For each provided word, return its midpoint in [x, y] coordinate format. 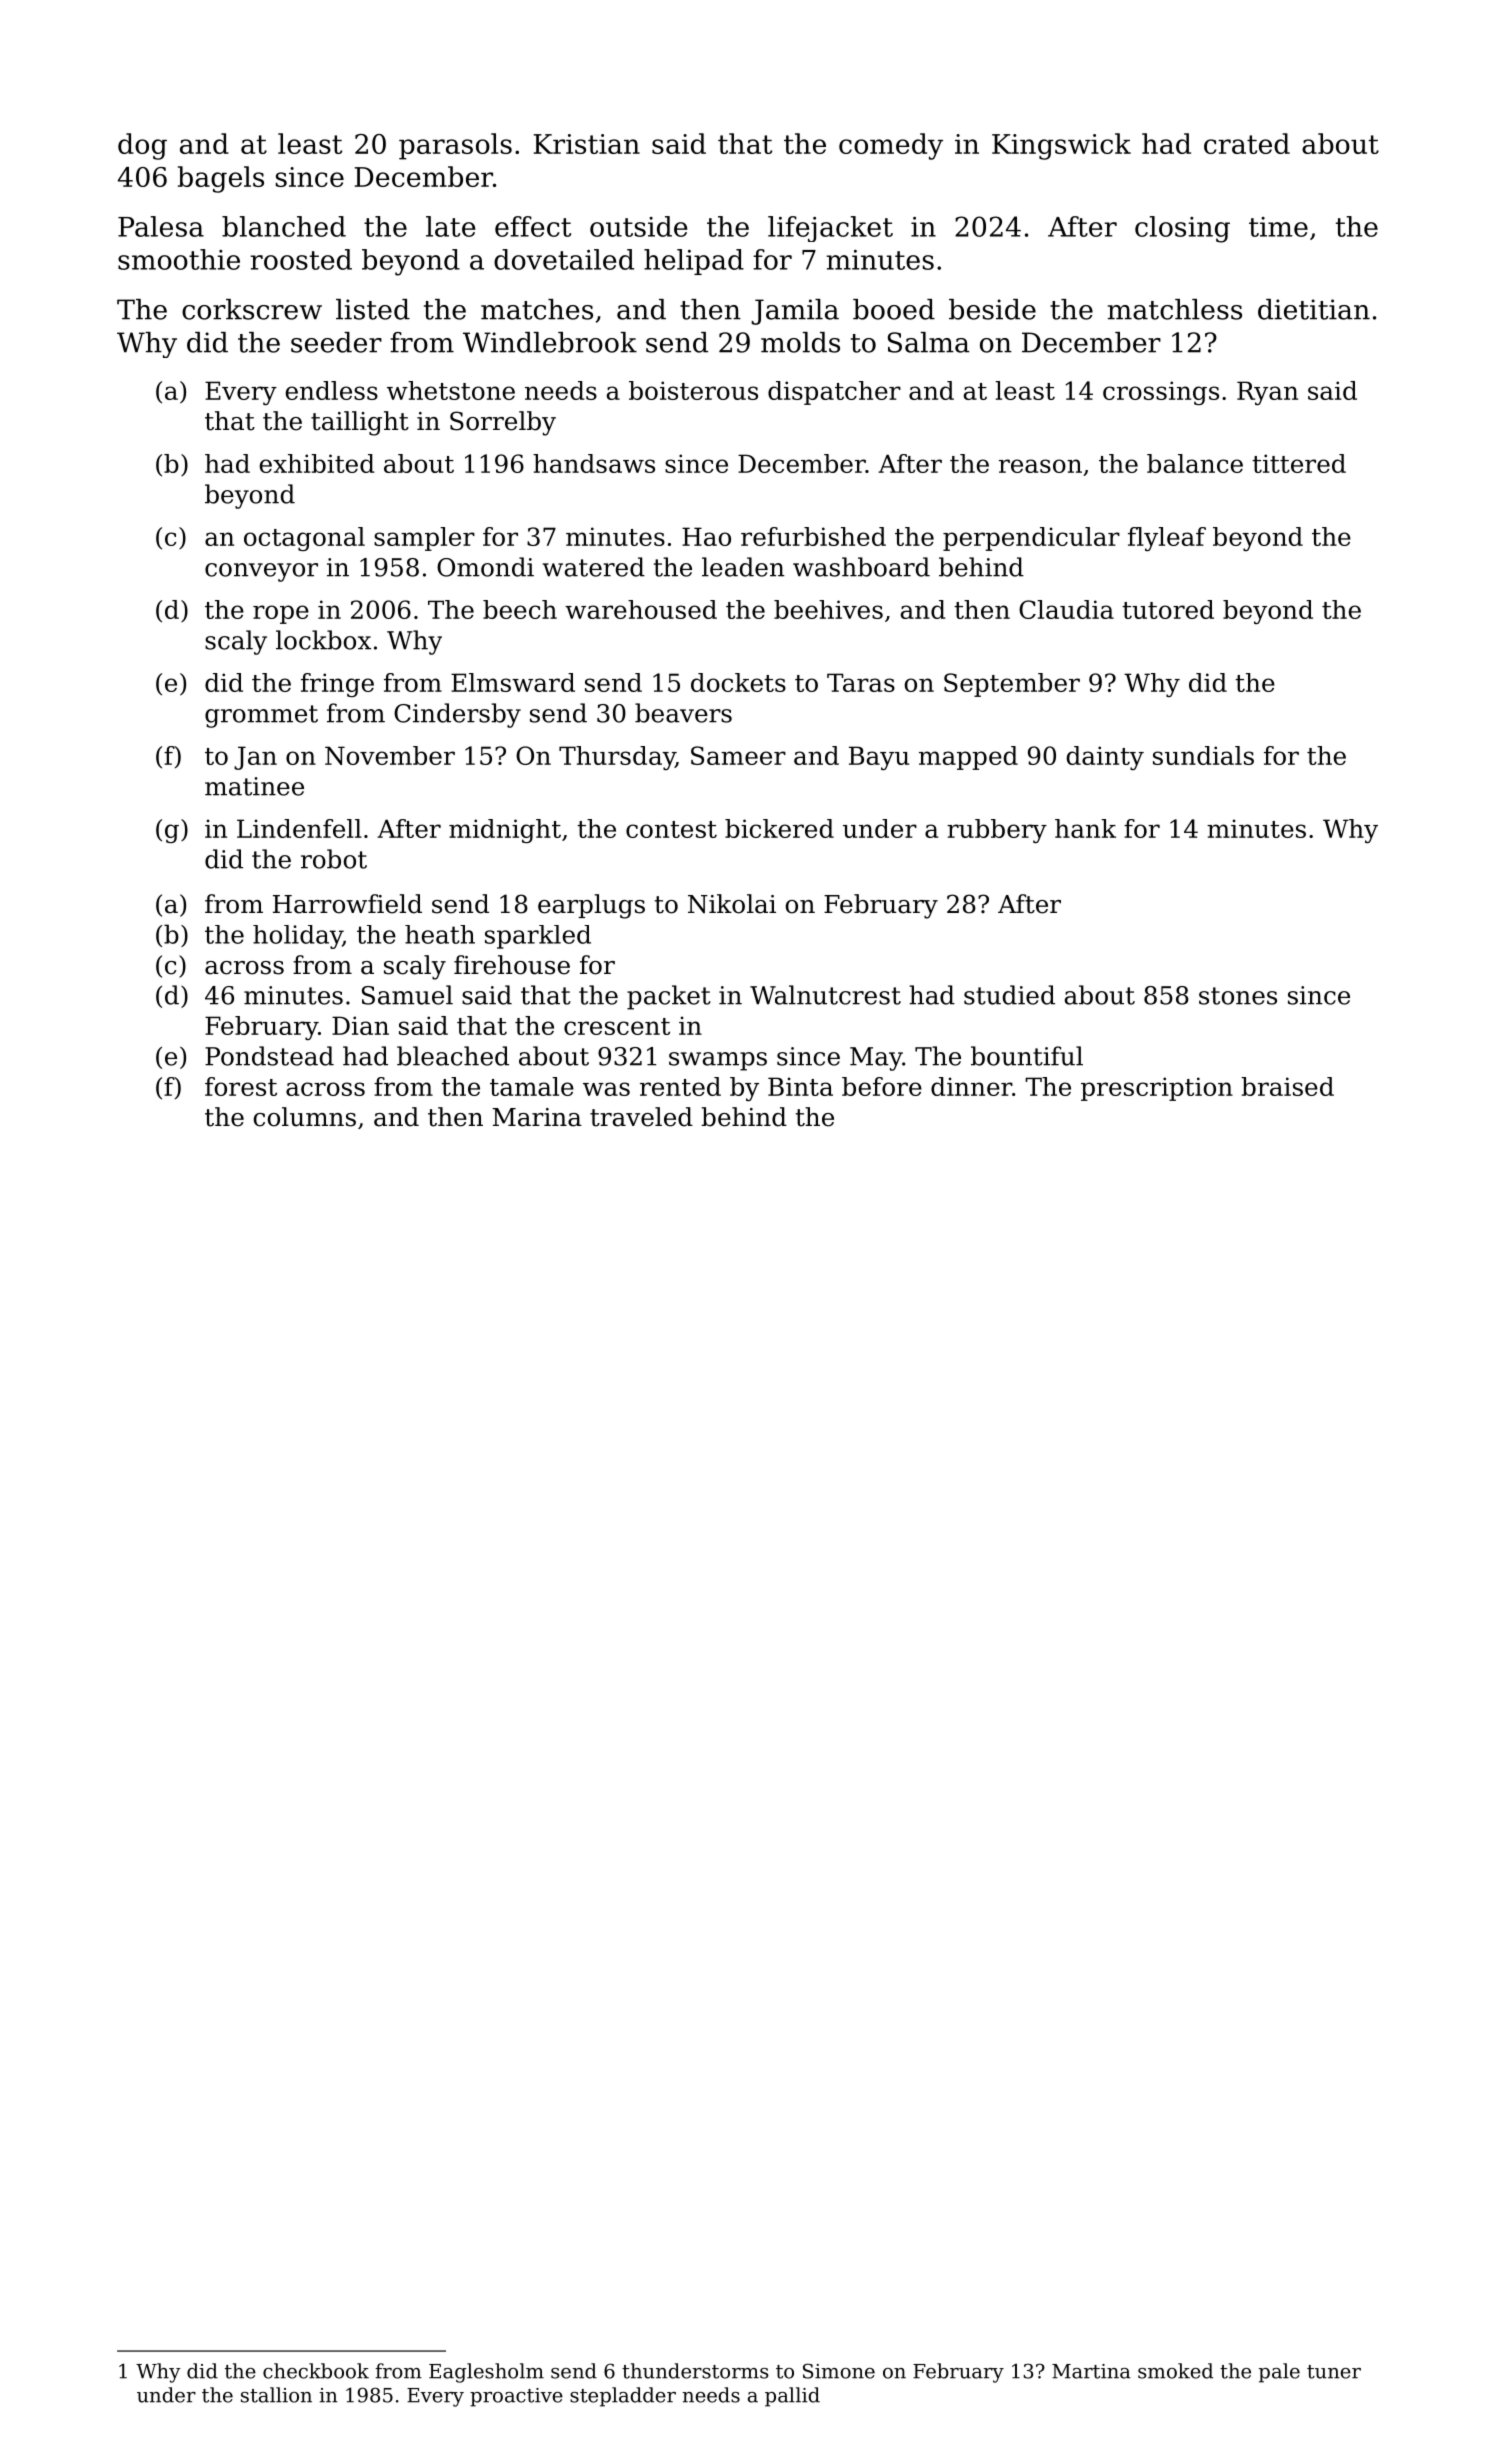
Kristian [587, 144]
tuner [1334, 2372]
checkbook [316, 2371]
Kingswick [1061, 146]
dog [142, 146]
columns [305, 1117]
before [882, 1086]
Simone [839, 2371]
